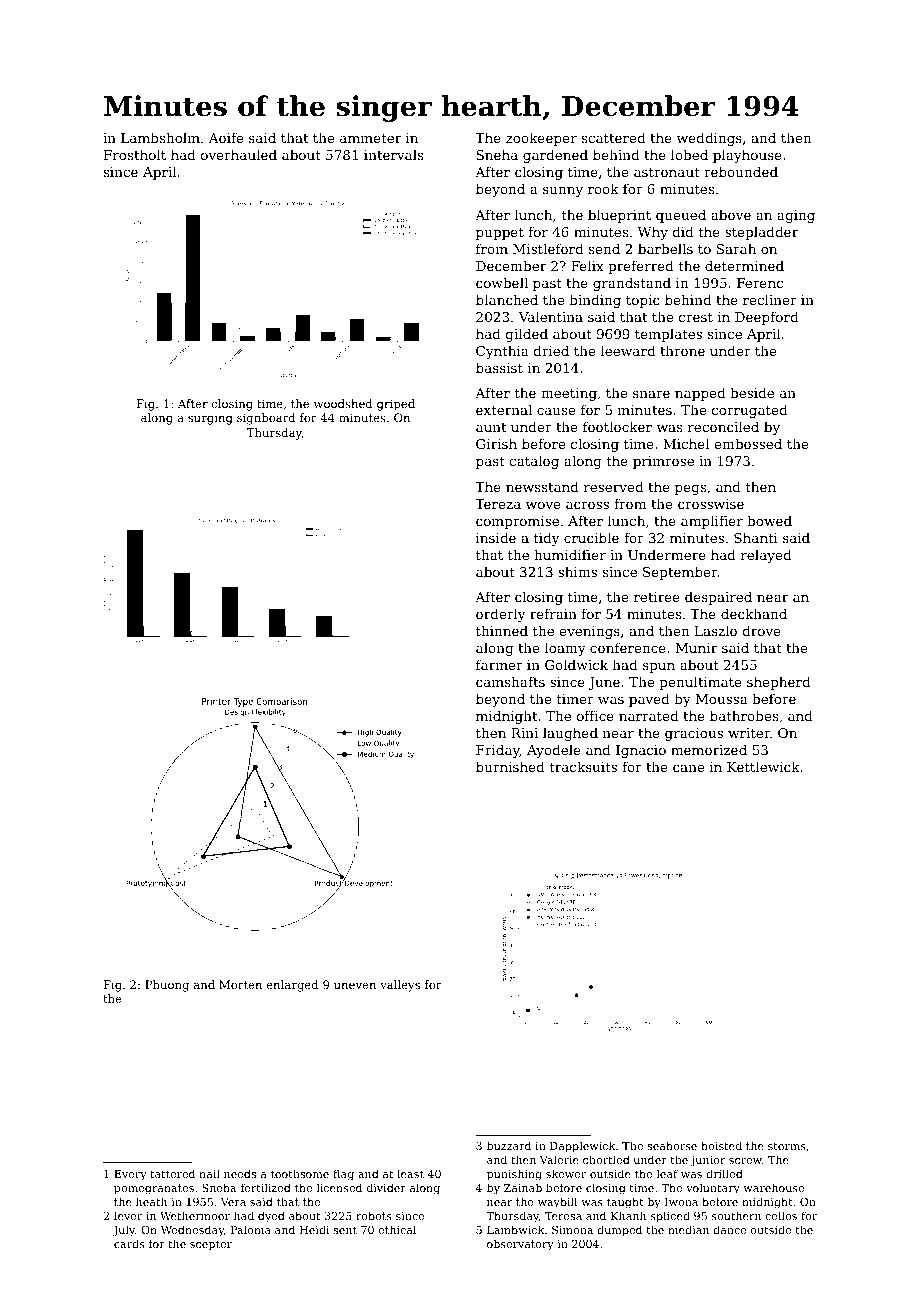 Image resolution: width=924 pixels, height=1308 pixels. Describe the element at coordinates (672, 1145) in the screenshot. I see `seahorse` at that location.
